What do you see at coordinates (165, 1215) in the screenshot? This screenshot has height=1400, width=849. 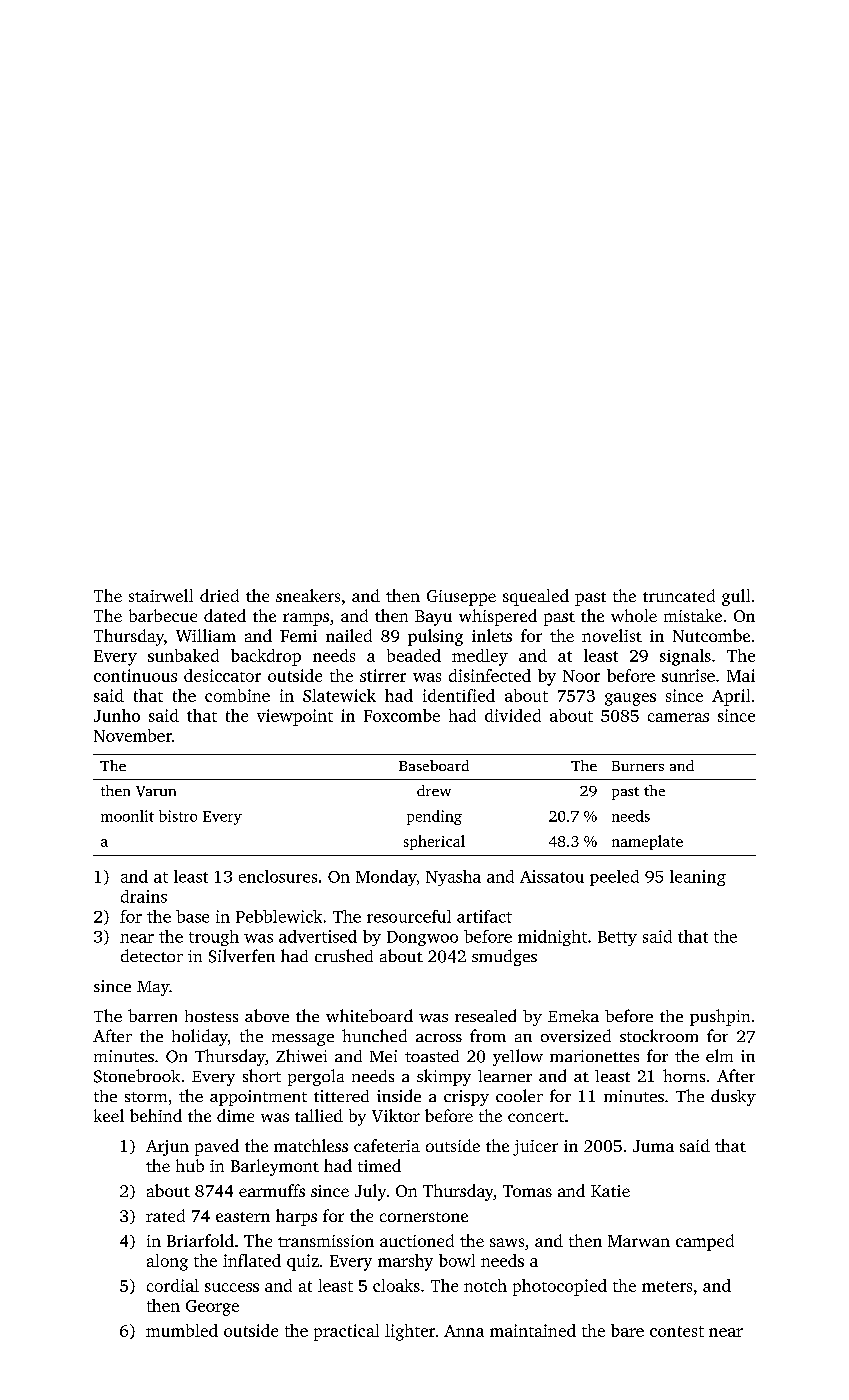 I see `rated` at bounding box center [165, 1215].
